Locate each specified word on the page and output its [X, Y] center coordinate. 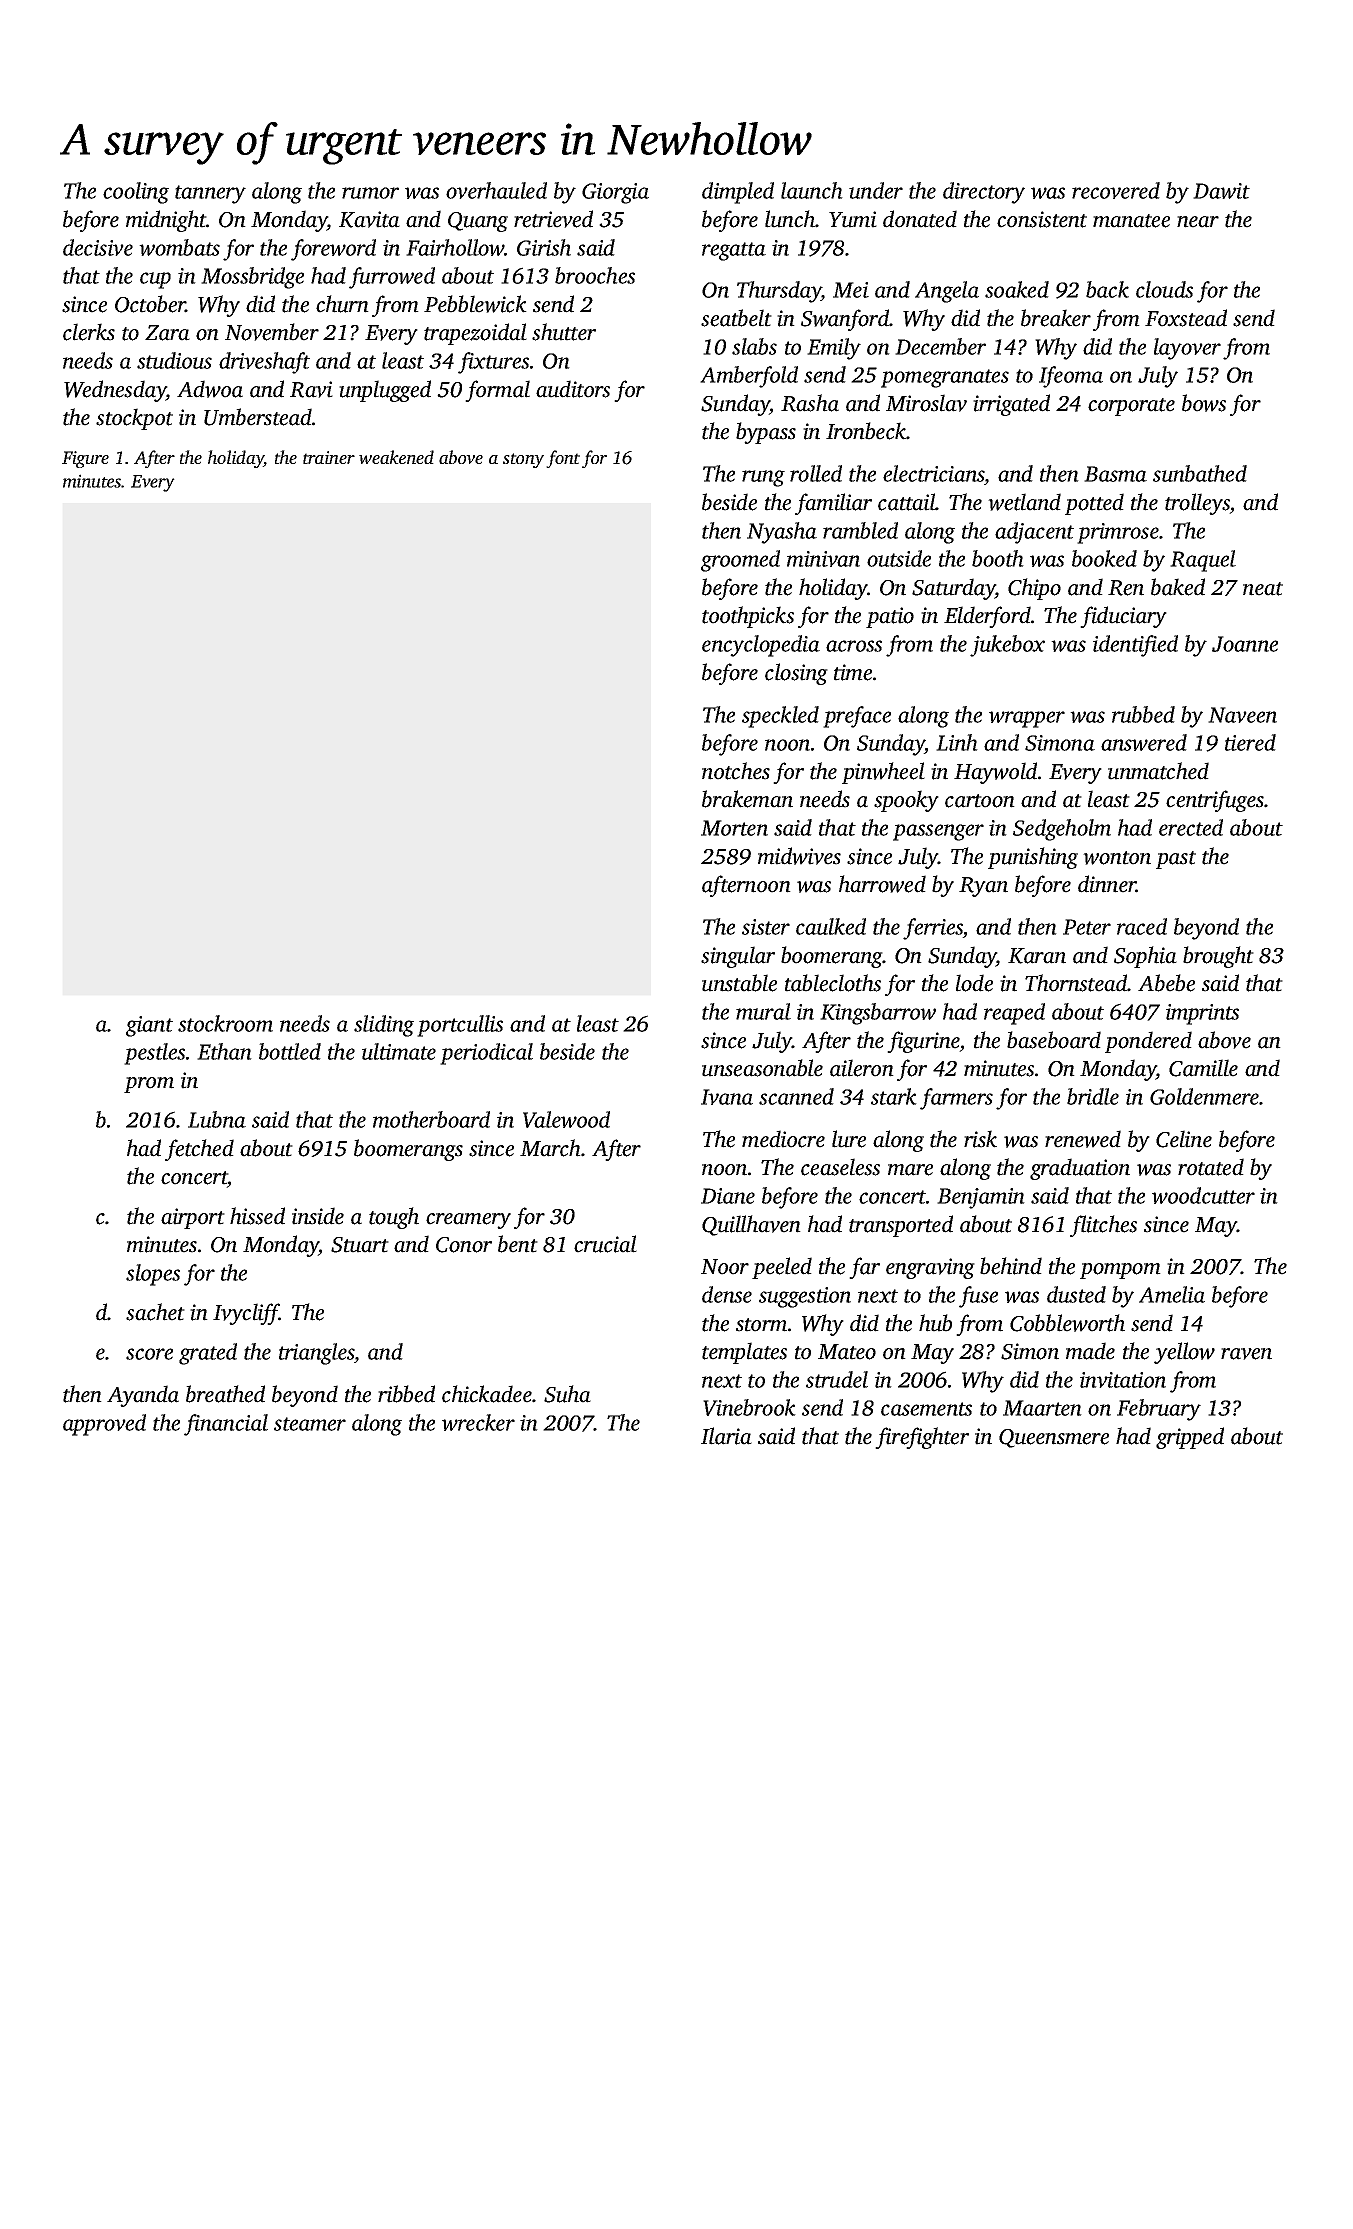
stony [523, 460]
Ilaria [726, 1436]
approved [104, 1425]
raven [1246, 1354]
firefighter [922, 1438]
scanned [796, 1096]
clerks [89, 332]
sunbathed [1200, 473]
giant [149, 1026]
